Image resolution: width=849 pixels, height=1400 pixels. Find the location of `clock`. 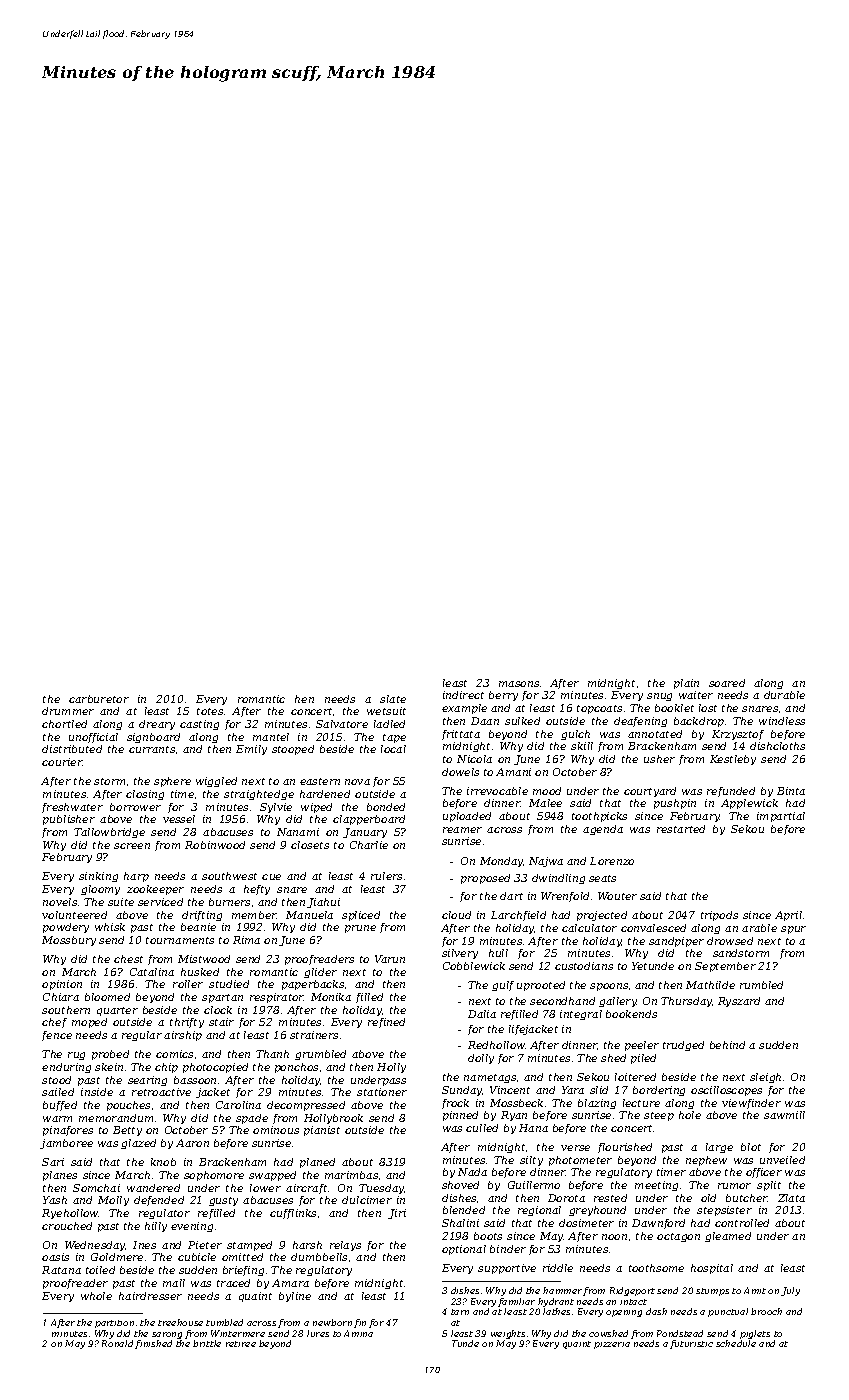

clock is located at coordinates (218, 1010).
